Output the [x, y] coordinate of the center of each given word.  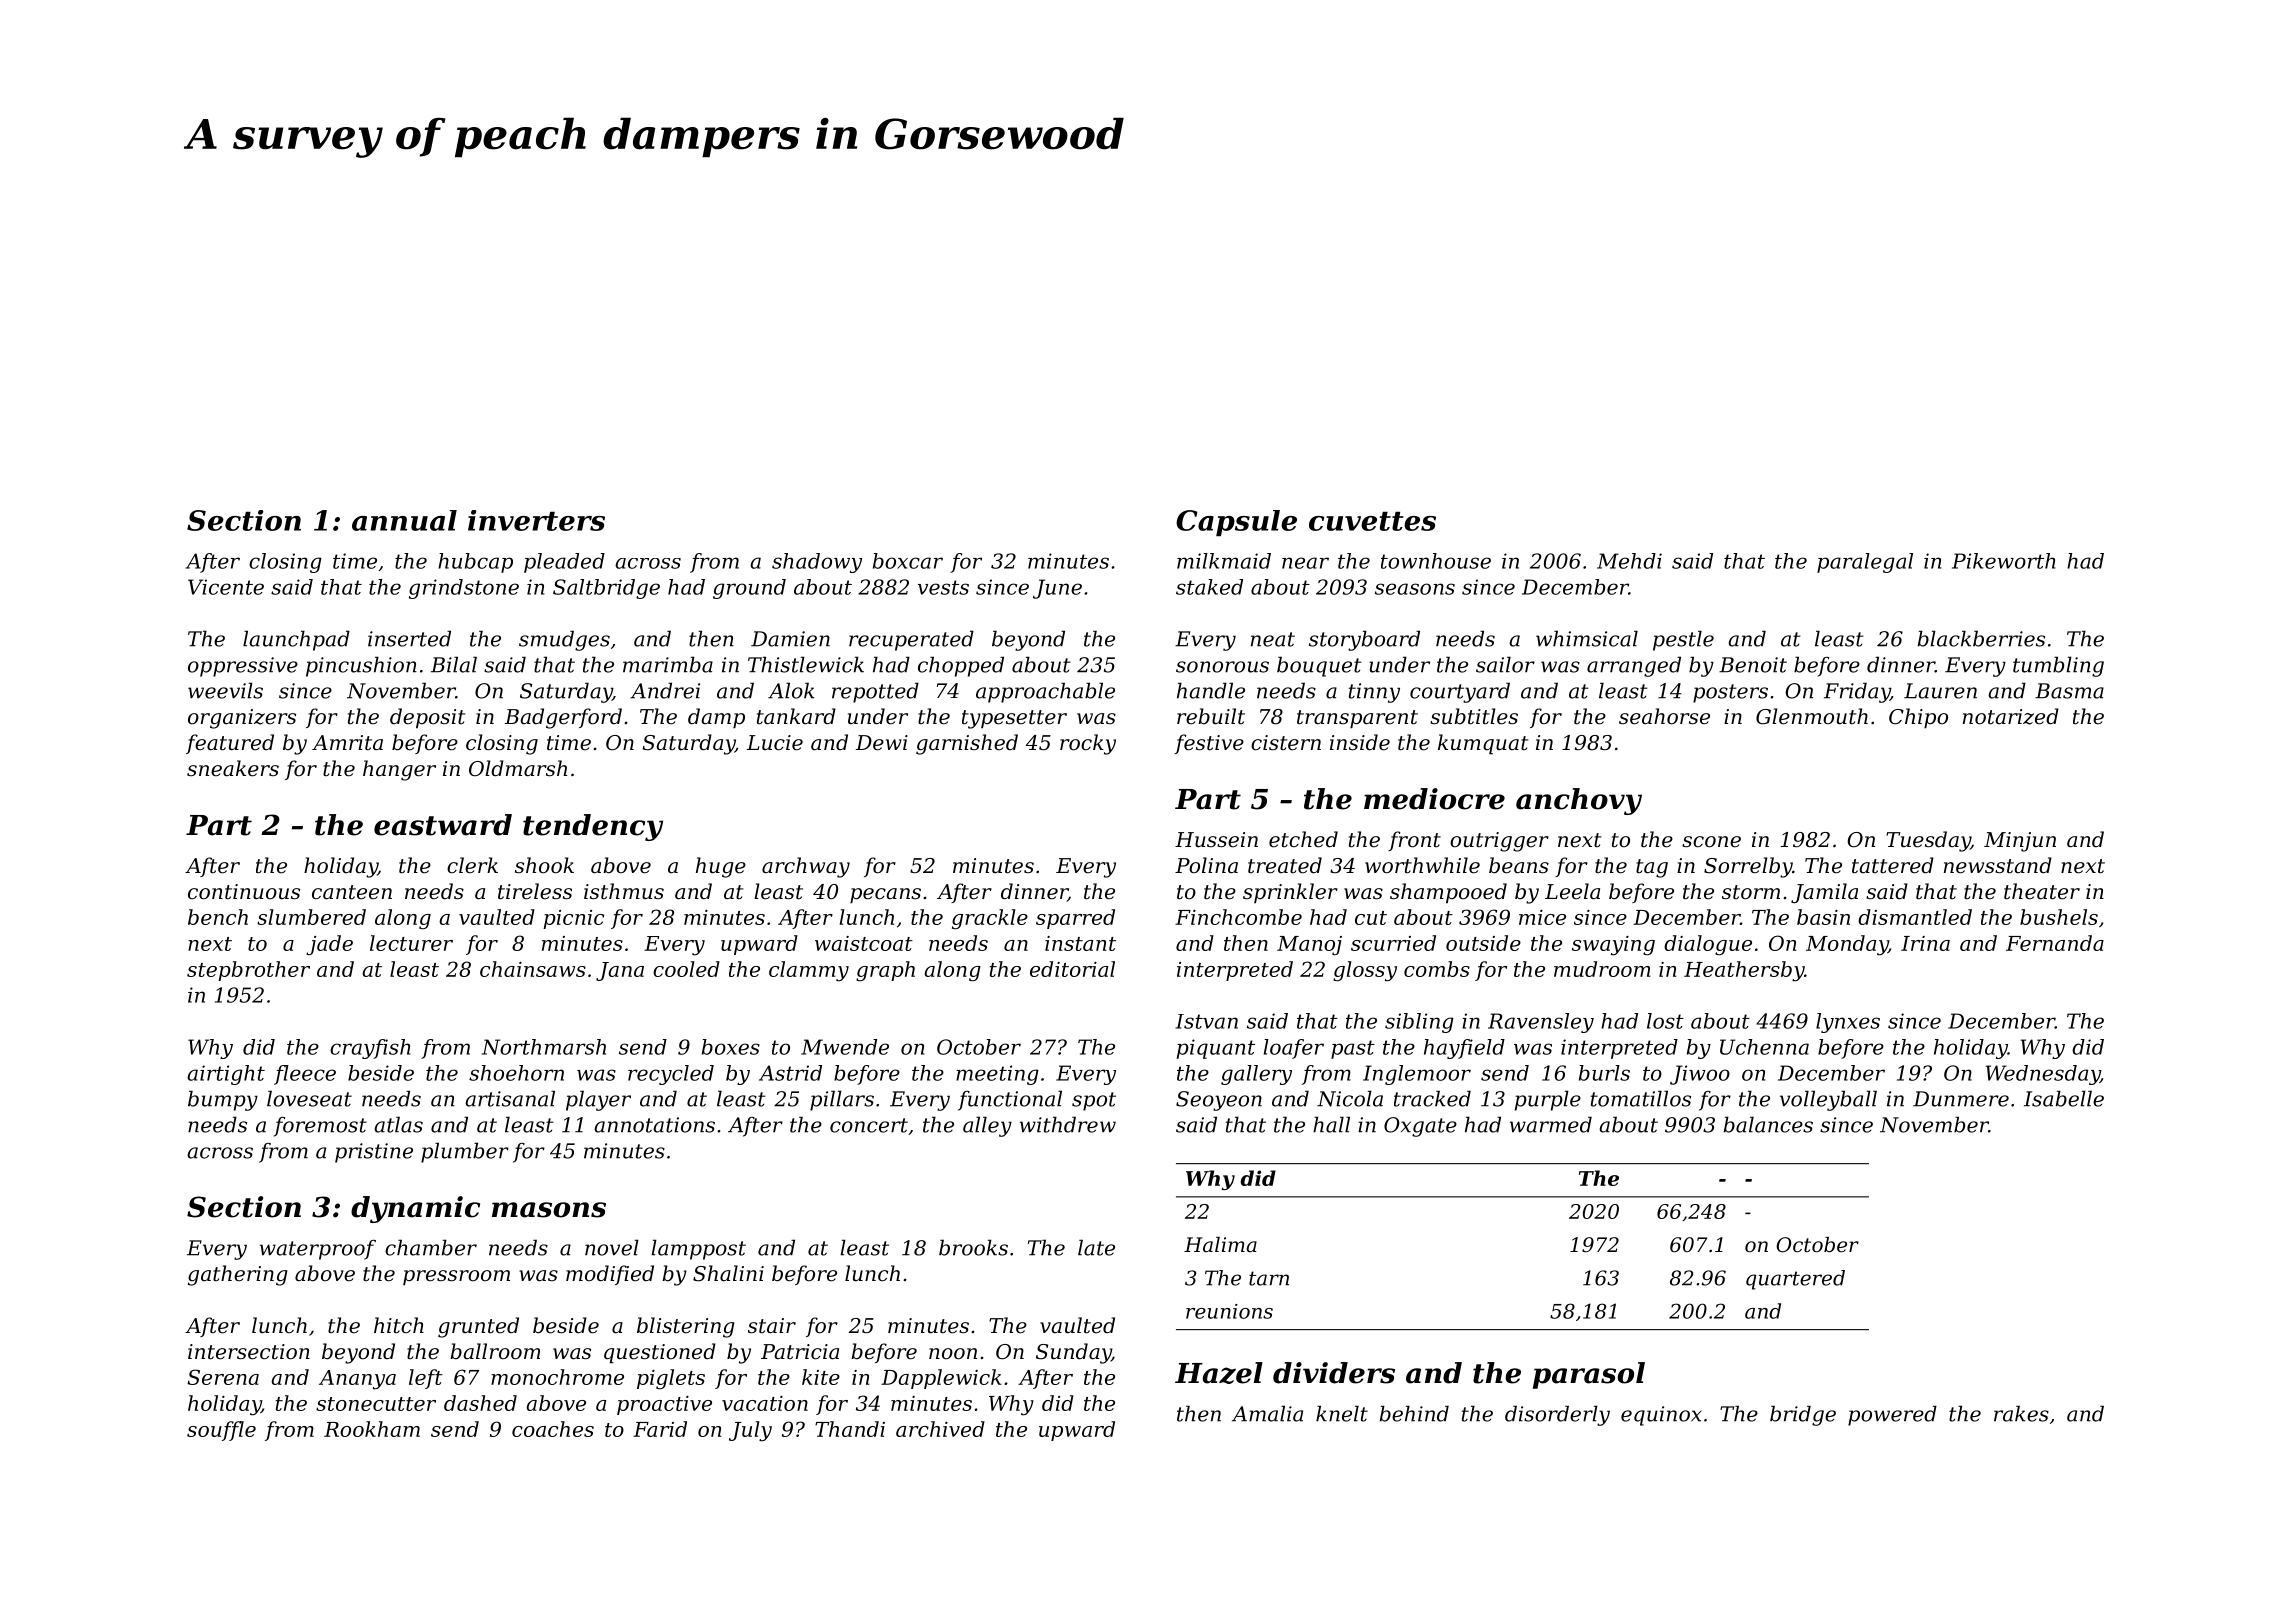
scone [1711, 842]
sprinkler [1290, 893]
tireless [535, 891]
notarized [2011, 716]
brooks [973, 1247]
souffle [221, 1431]
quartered [1795, 1280]
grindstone [464, 589]
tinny [1374, 693]
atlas [398, 1124]
